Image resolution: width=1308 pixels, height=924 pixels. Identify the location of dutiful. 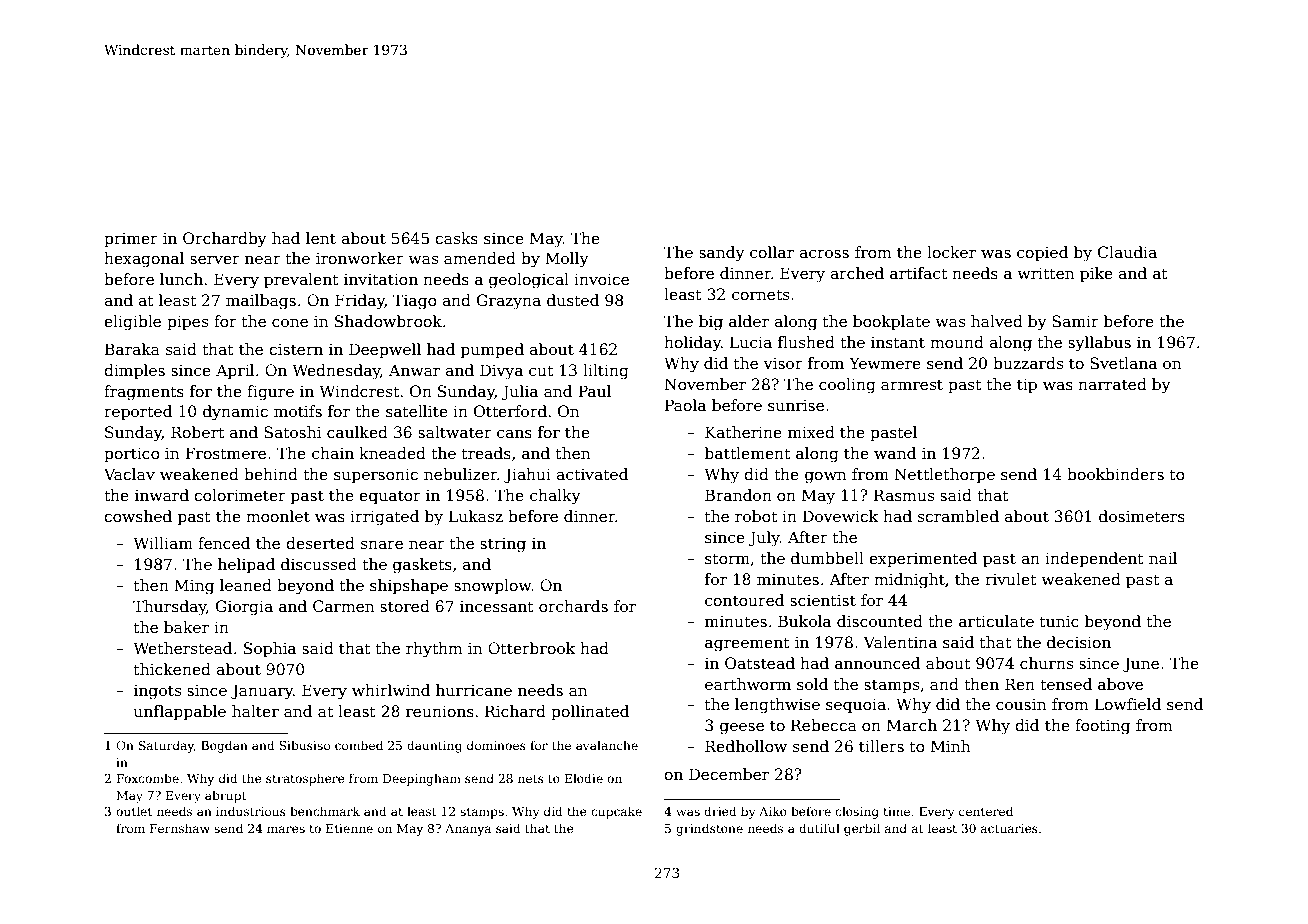
(819, 828).
